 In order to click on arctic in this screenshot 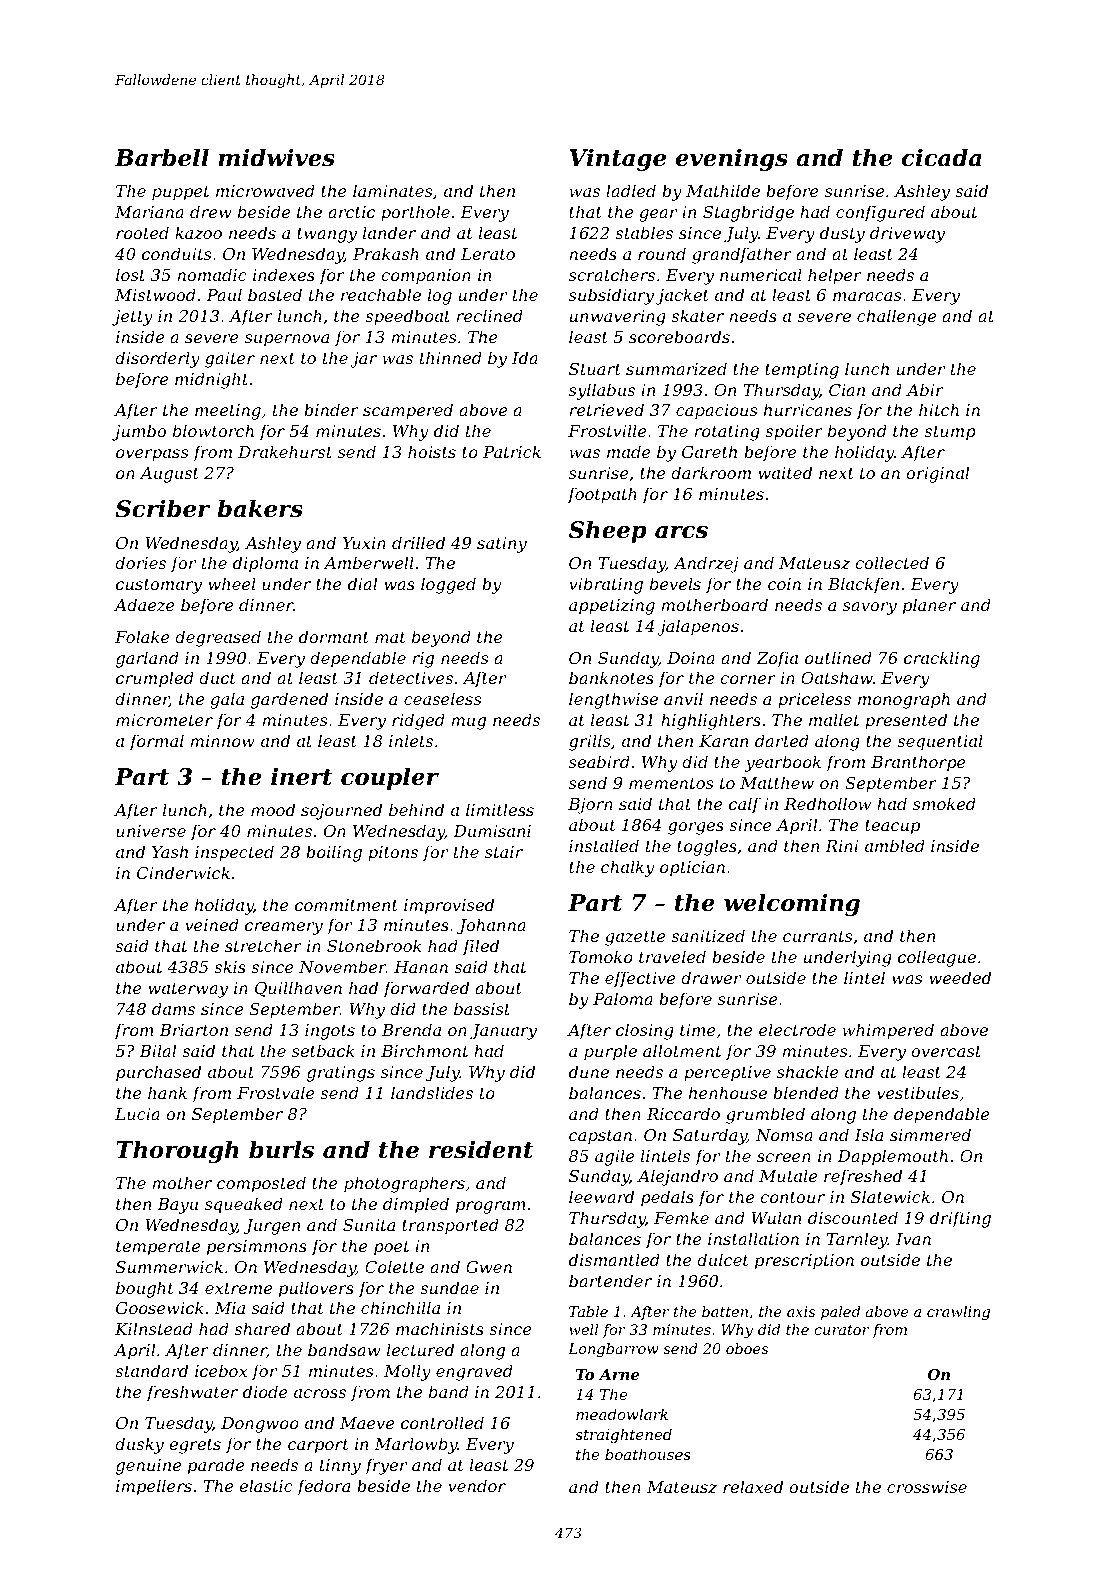, I will do `click(351, 212)`.
